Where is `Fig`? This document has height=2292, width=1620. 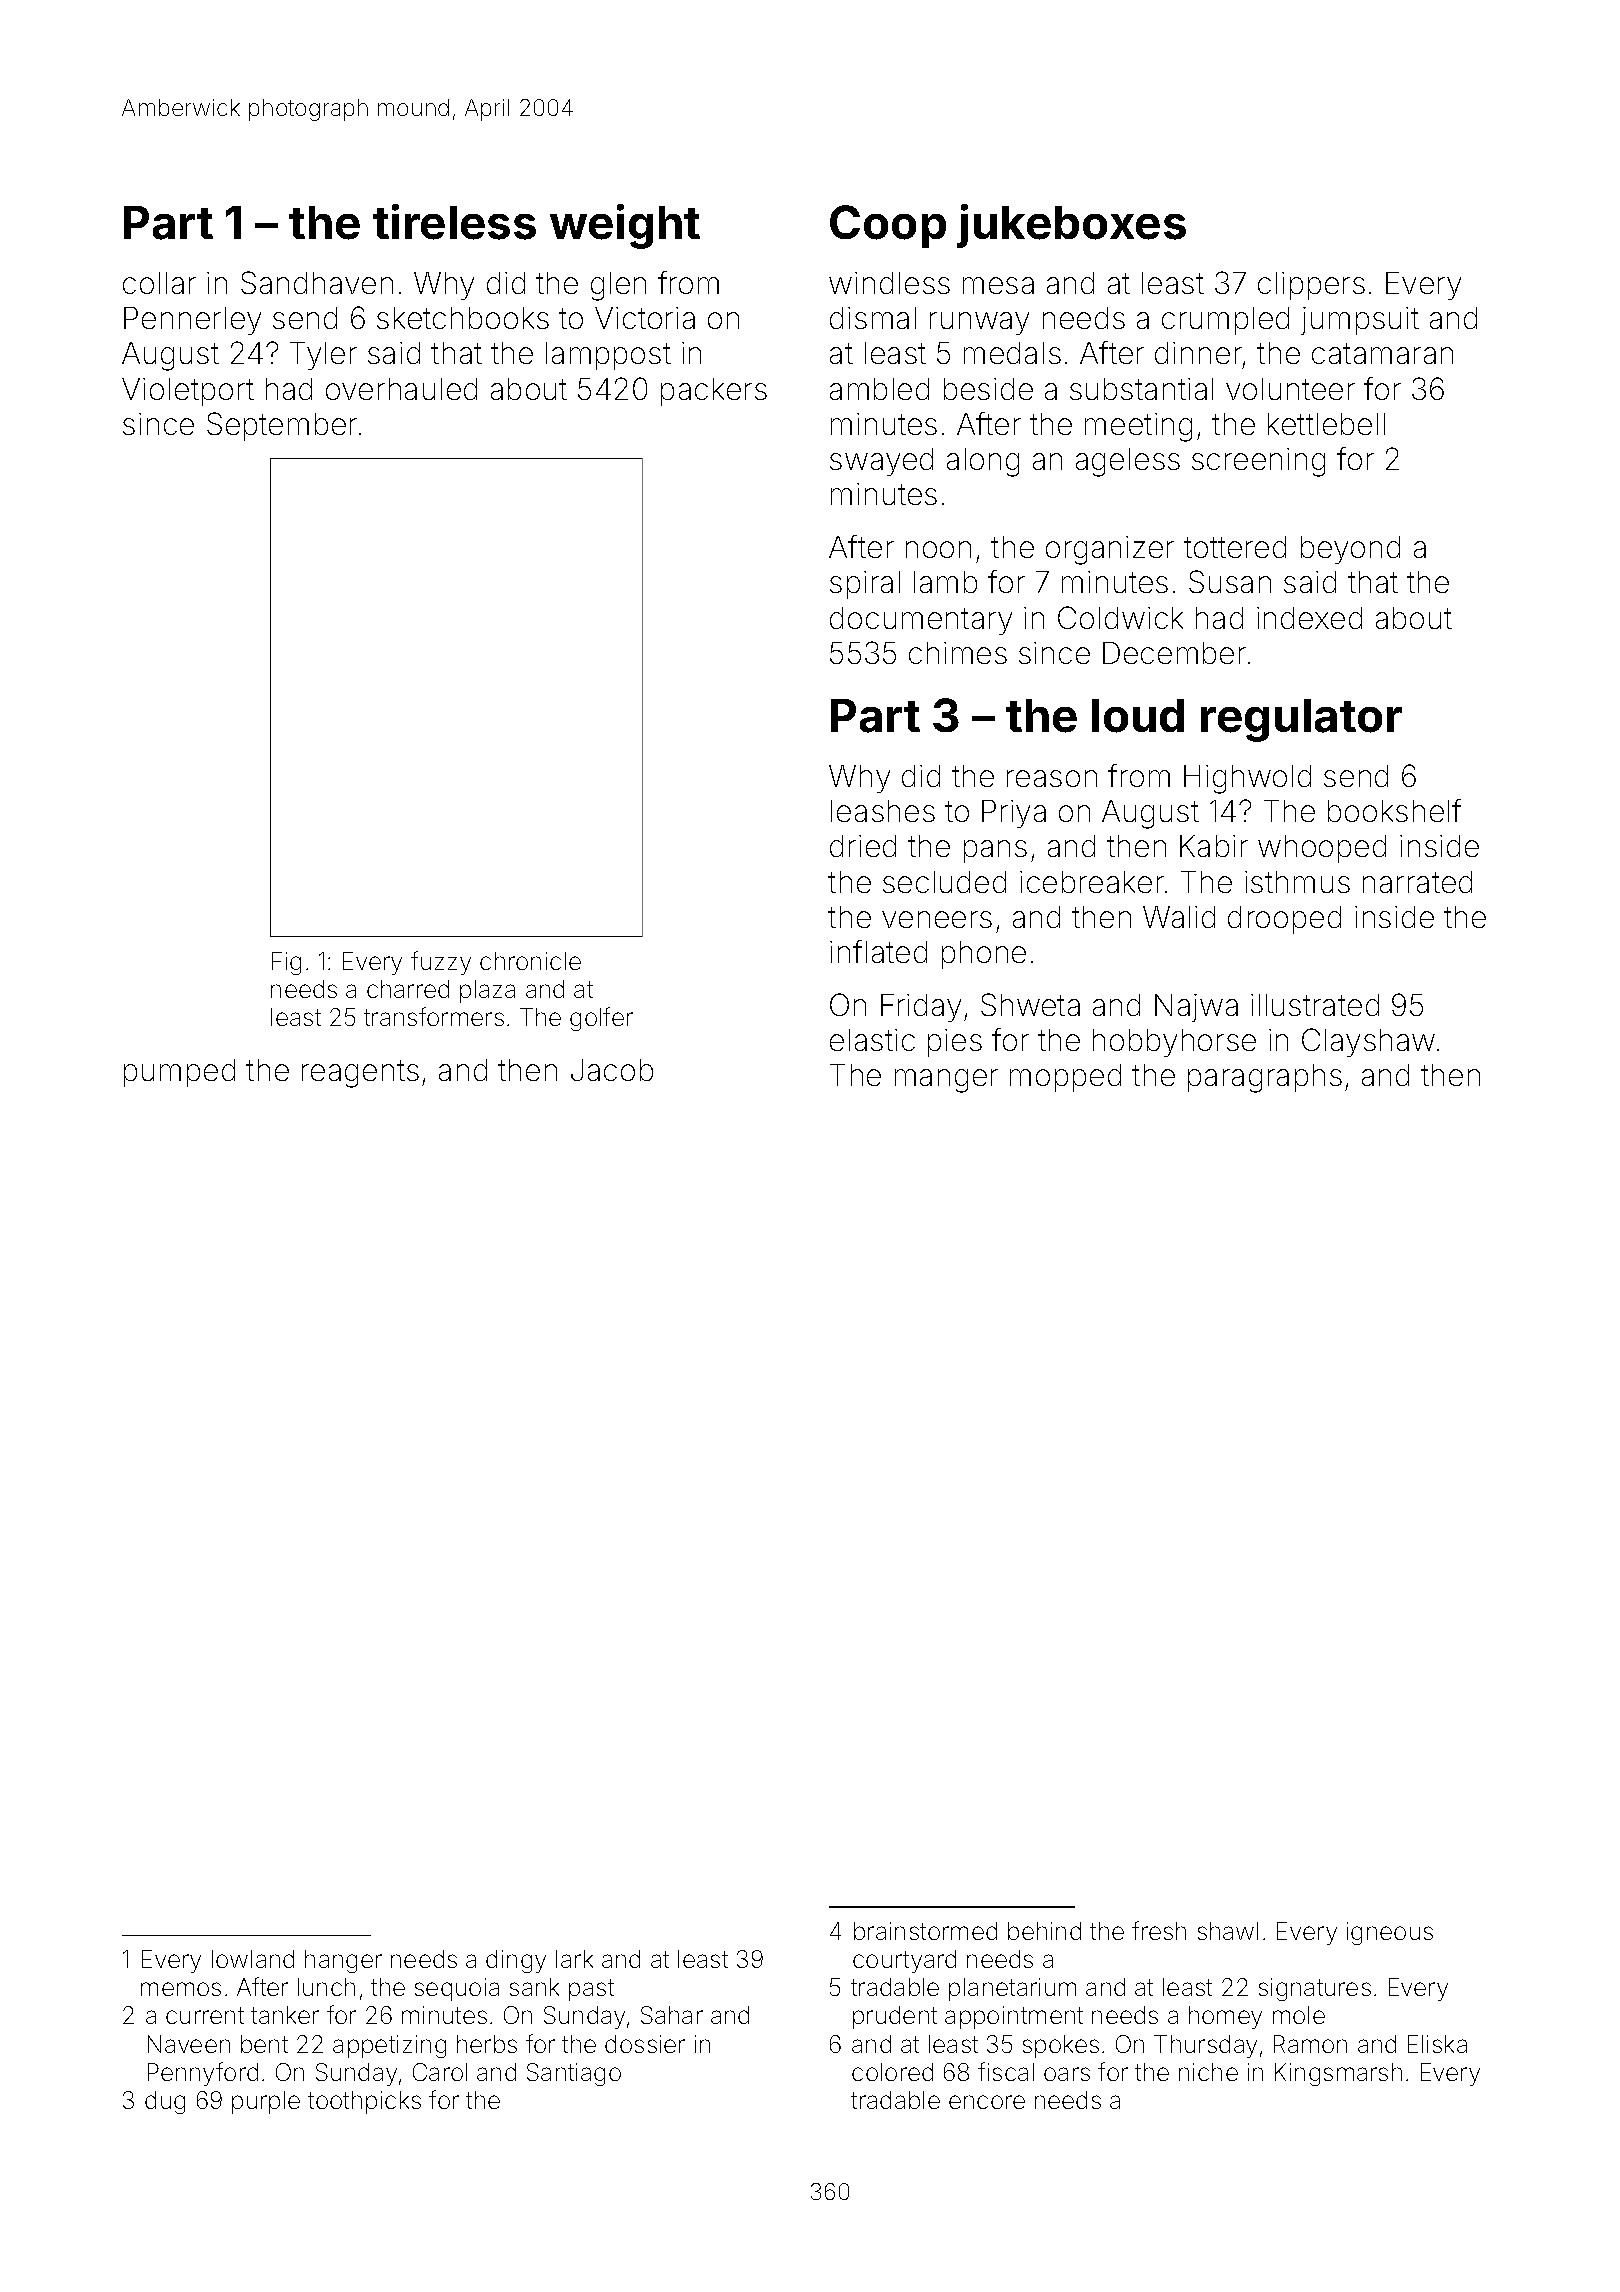 Fig is located at coordinates (286, 963).
